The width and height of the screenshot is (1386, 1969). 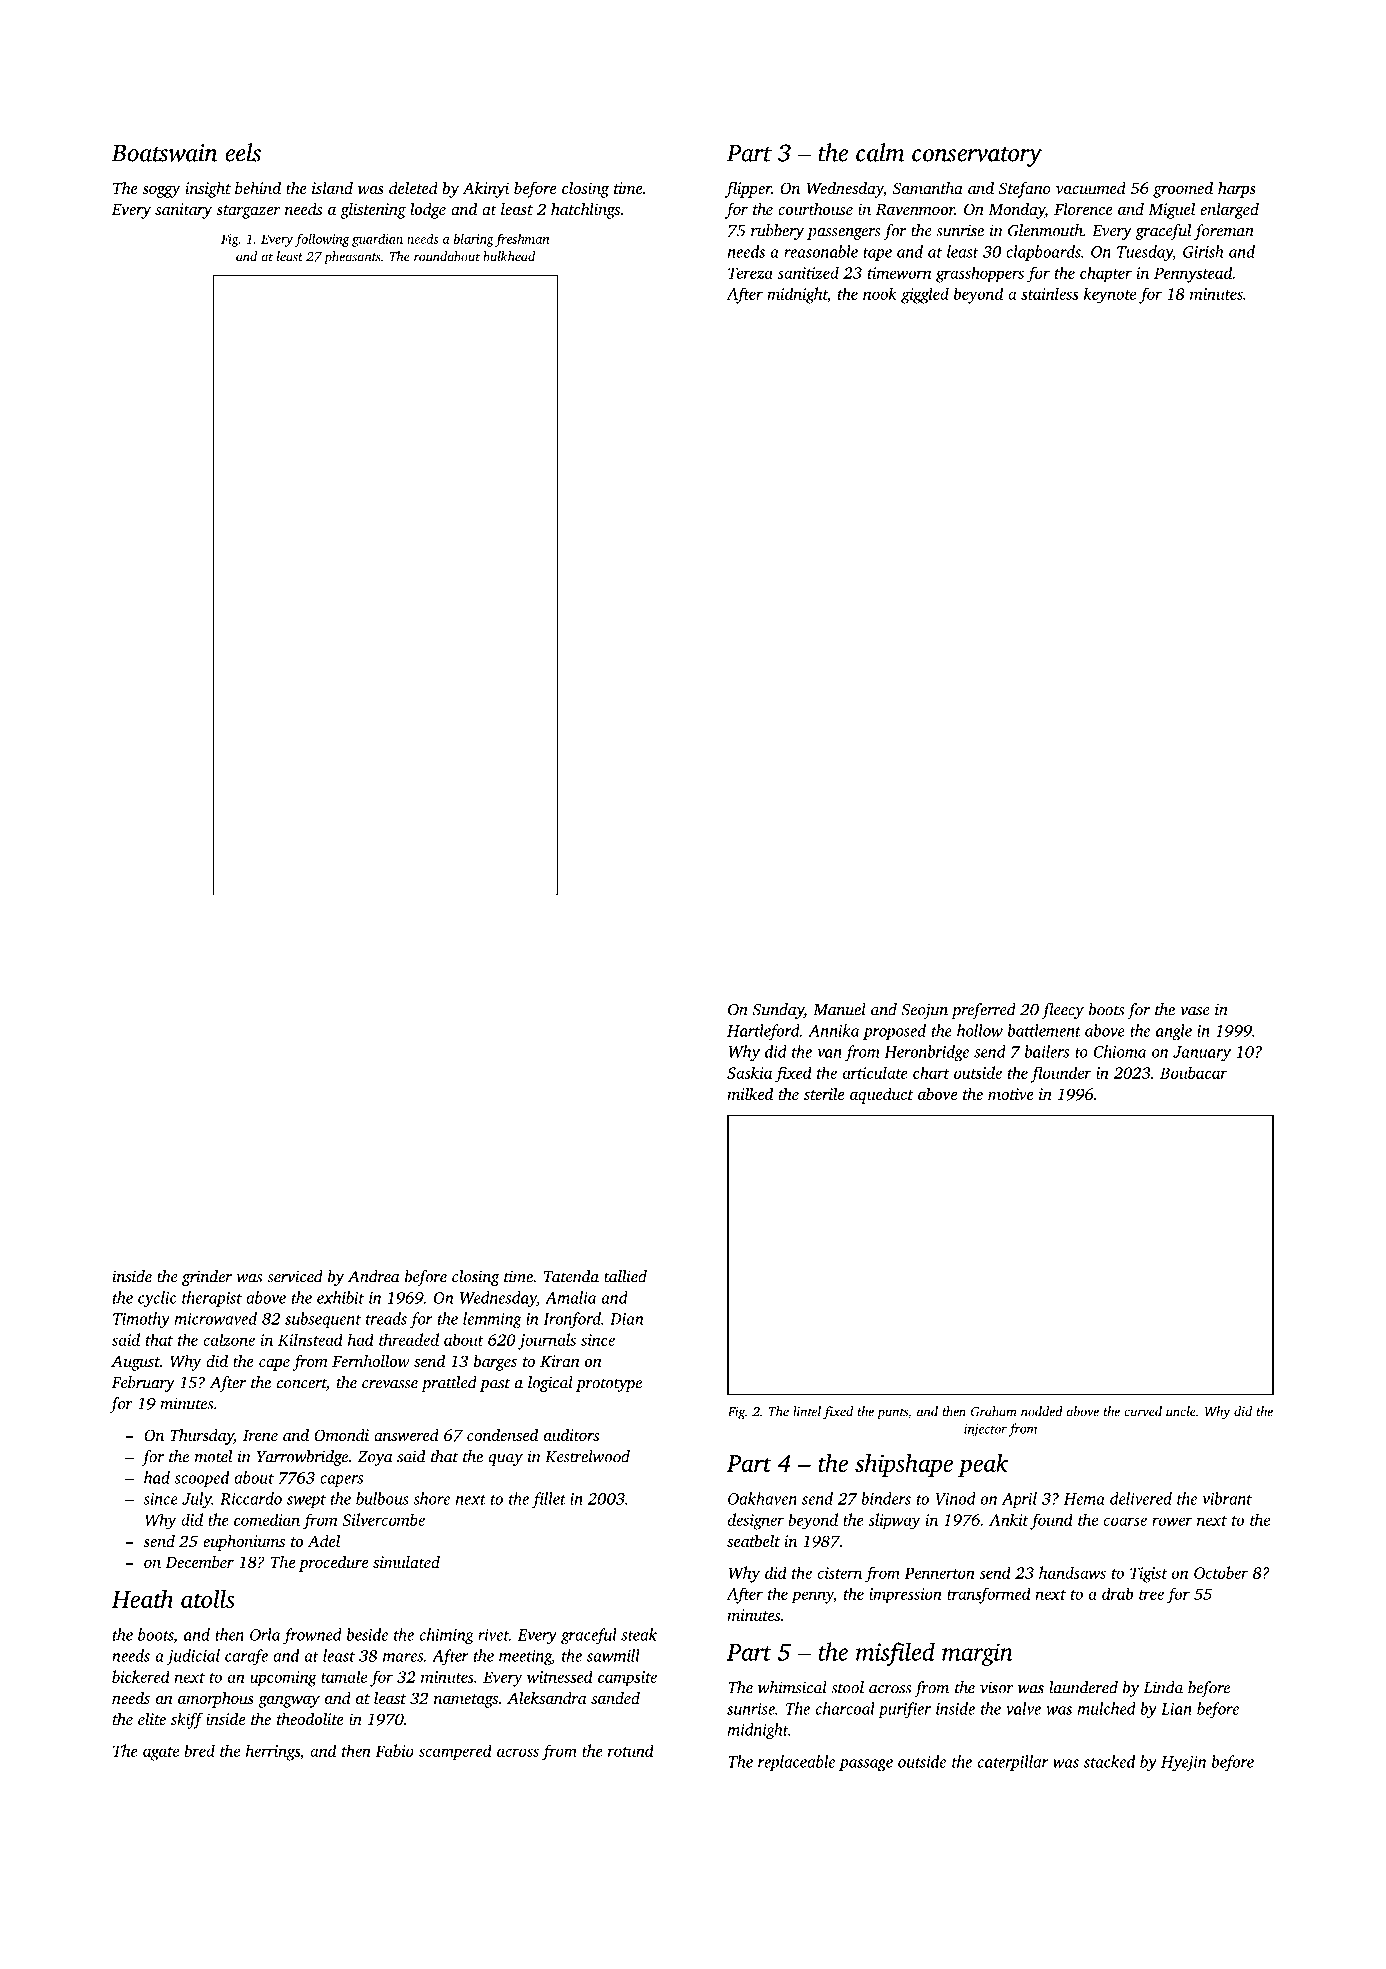 What do you see at coordinates (352, 257) in the screenshot?
I see `pheasants` at bounding box center [352, 257].
